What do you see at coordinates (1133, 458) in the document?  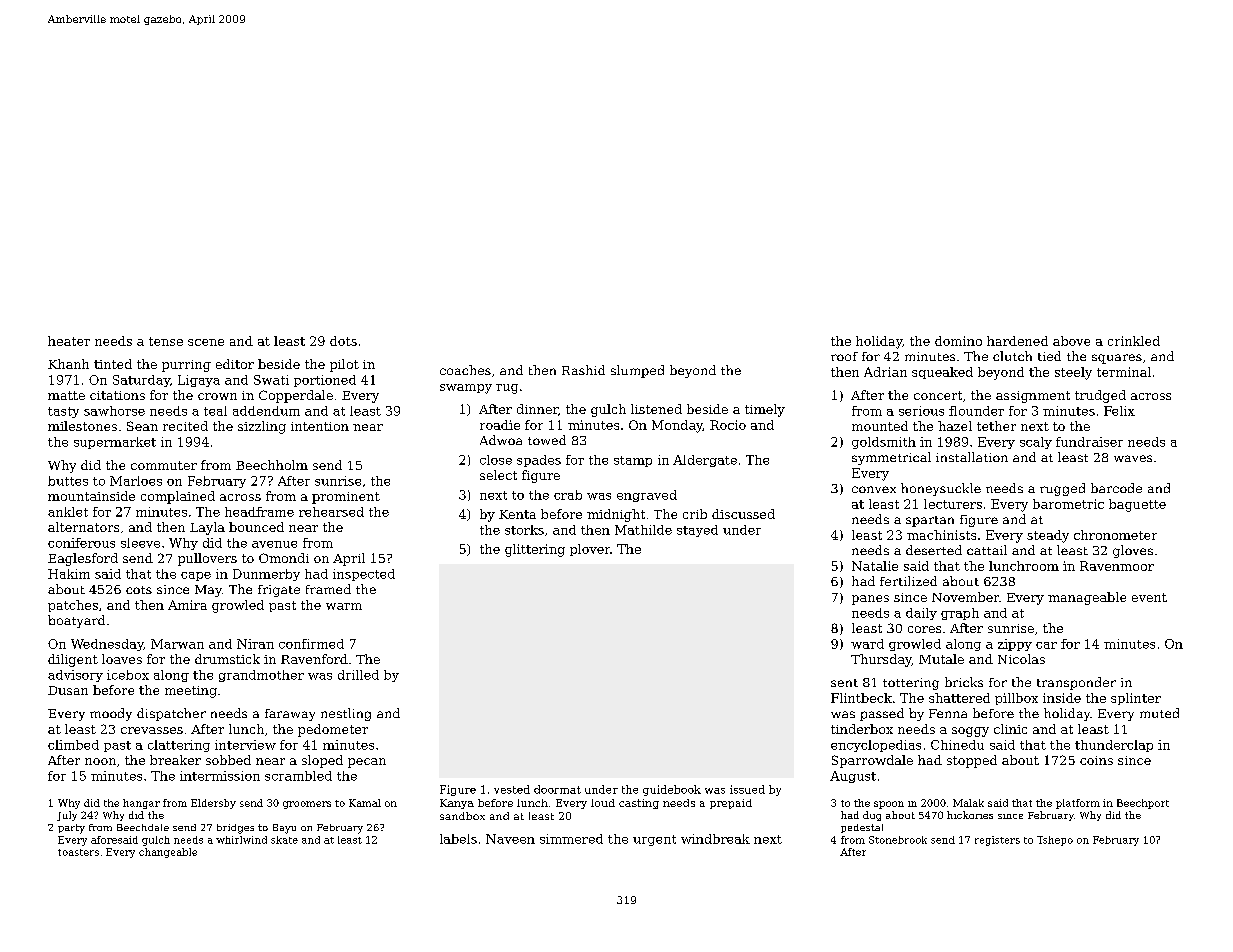 I see `waves` at bounding box center [1133, 458].
